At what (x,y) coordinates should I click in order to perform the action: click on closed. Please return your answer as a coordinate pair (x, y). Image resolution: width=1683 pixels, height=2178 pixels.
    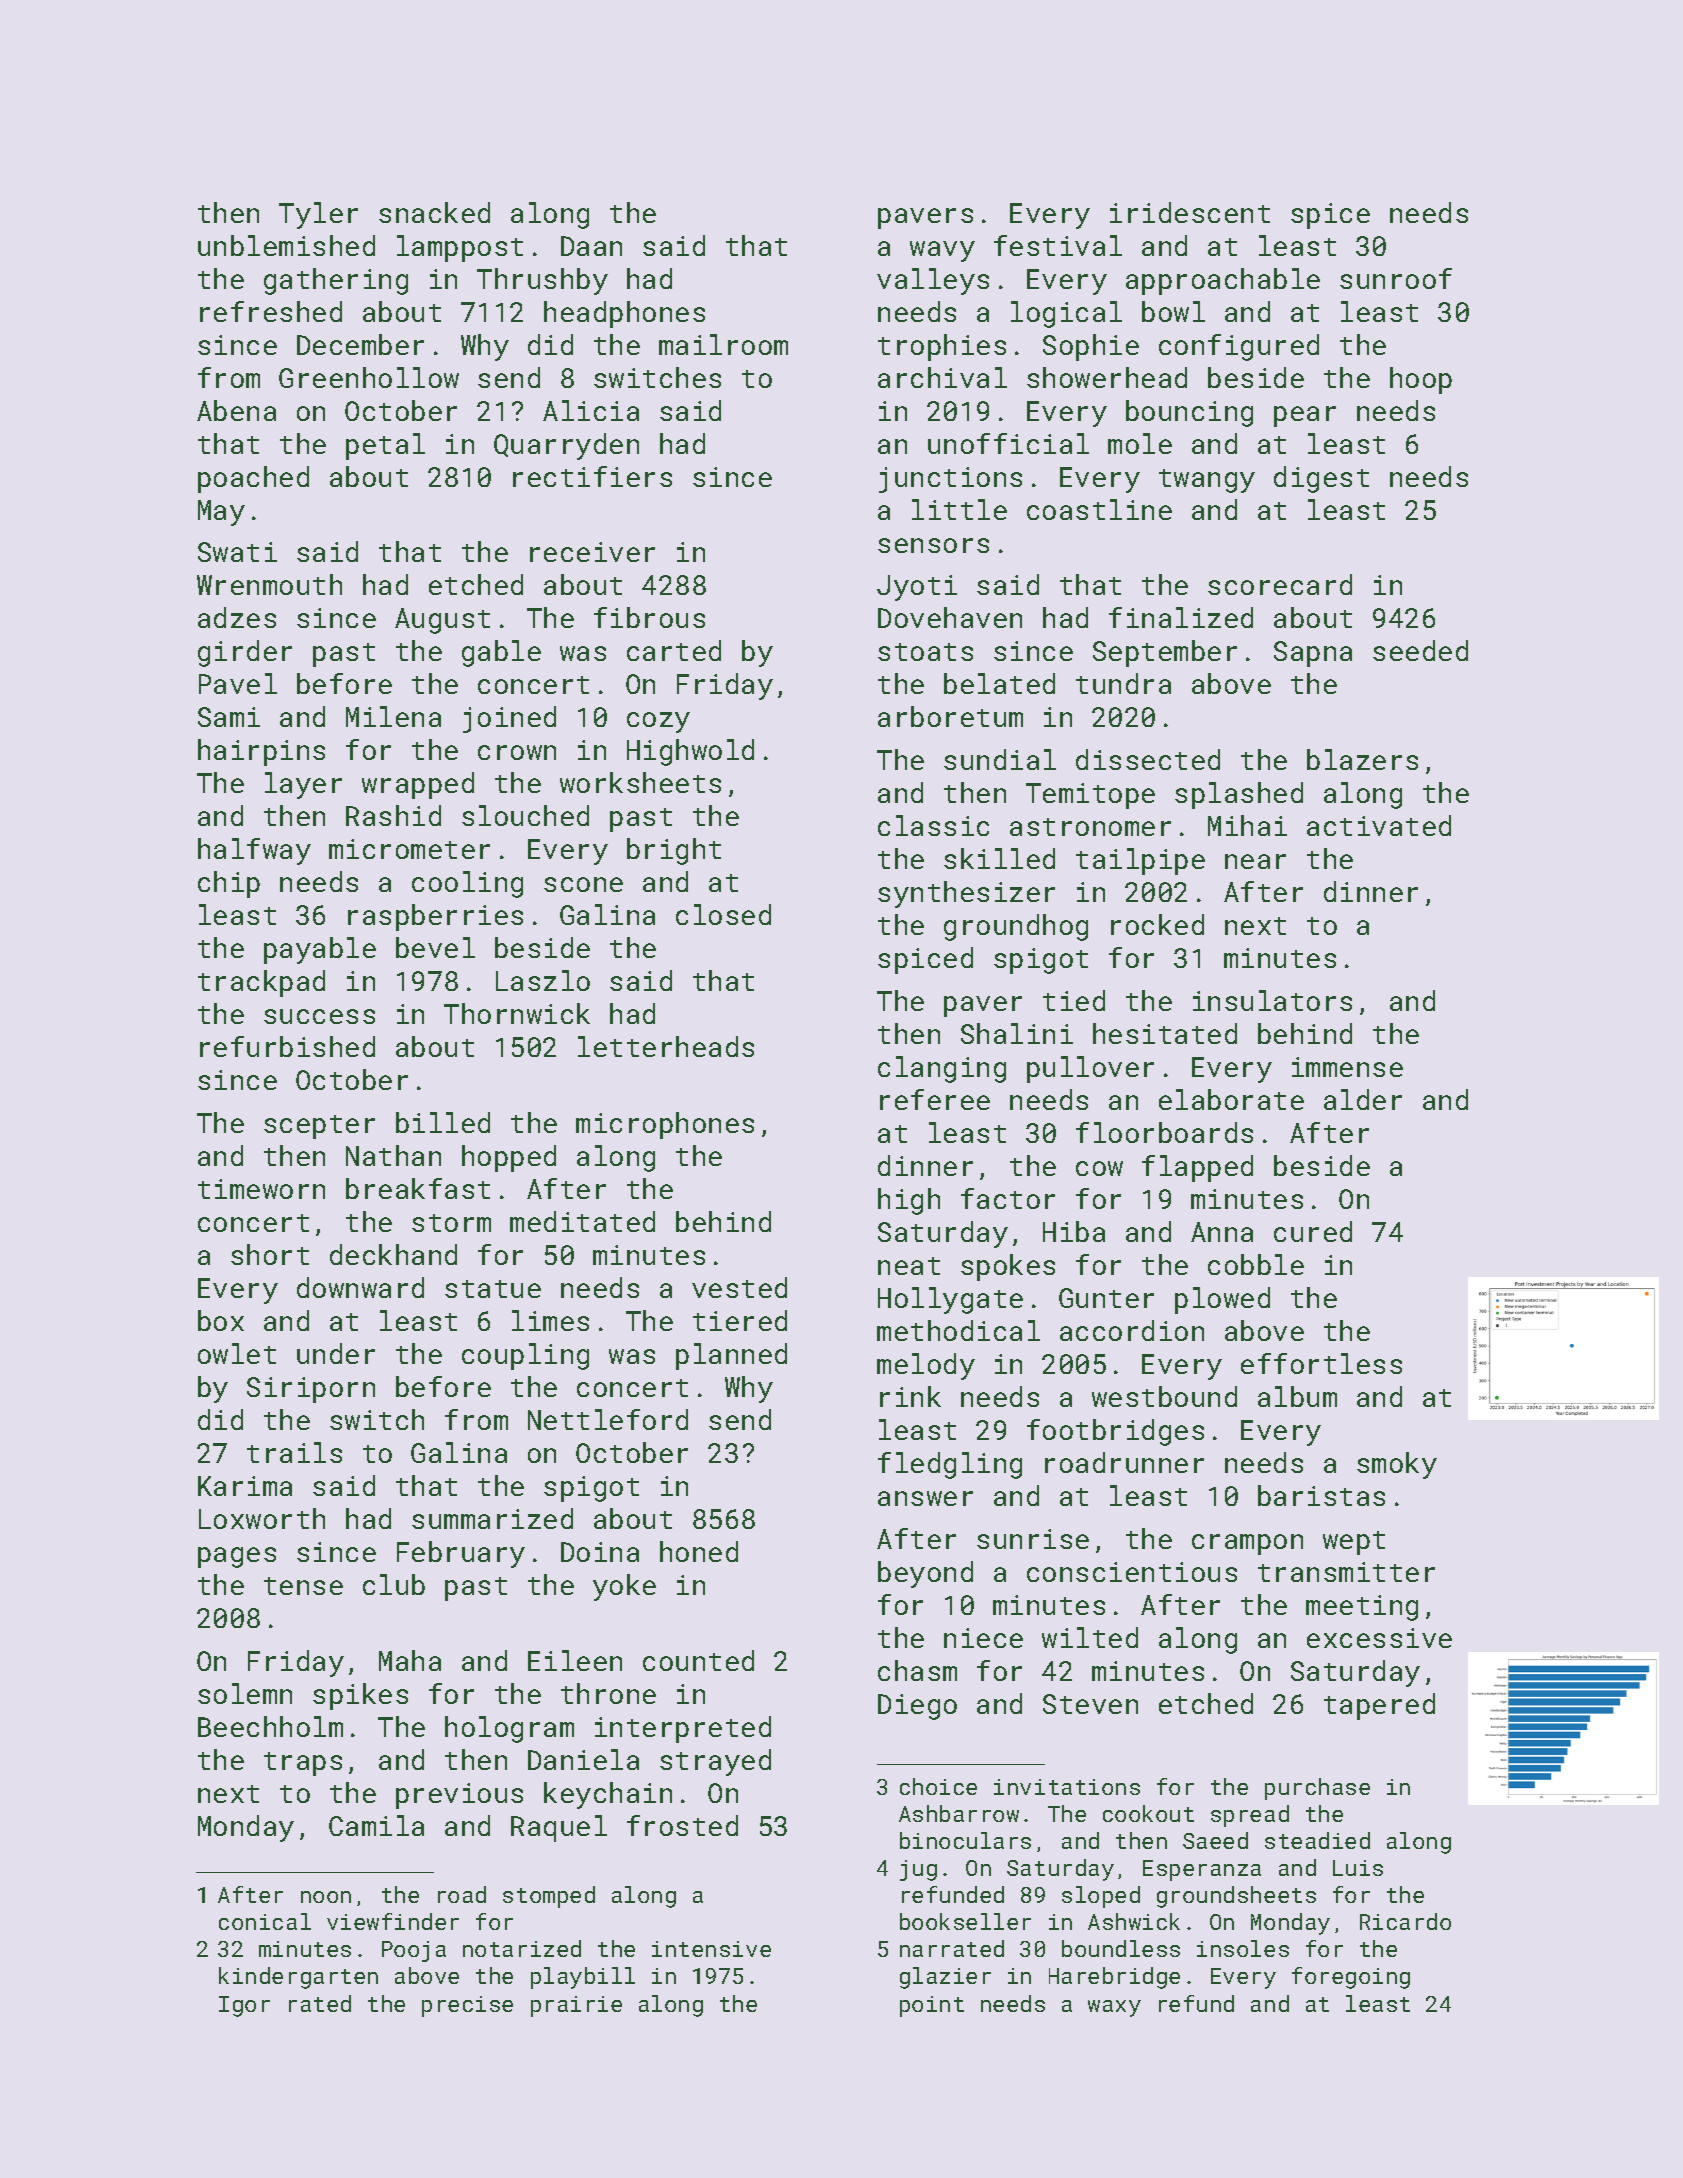
    Looking at the image, I should click on (723, 914).
